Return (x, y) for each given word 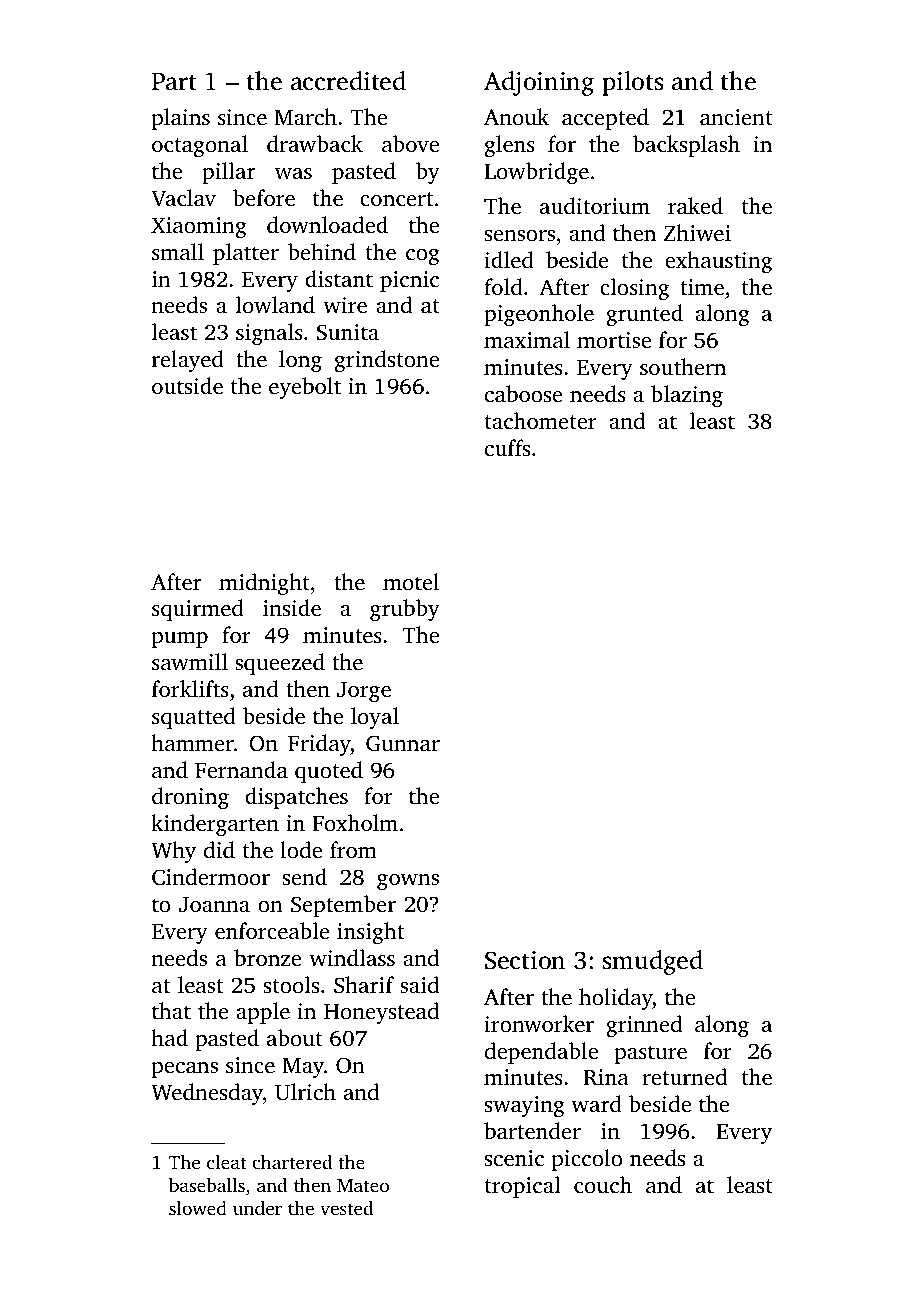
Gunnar (403, 743)
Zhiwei (697, 233)
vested (346, 1208)
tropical (523, 1187)
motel (411, 581)
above (410, 144)
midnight (264, 584)
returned (684, 1076)
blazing (687, 396)
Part (174, 82)
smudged (653, 962)
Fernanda (241, 769)
